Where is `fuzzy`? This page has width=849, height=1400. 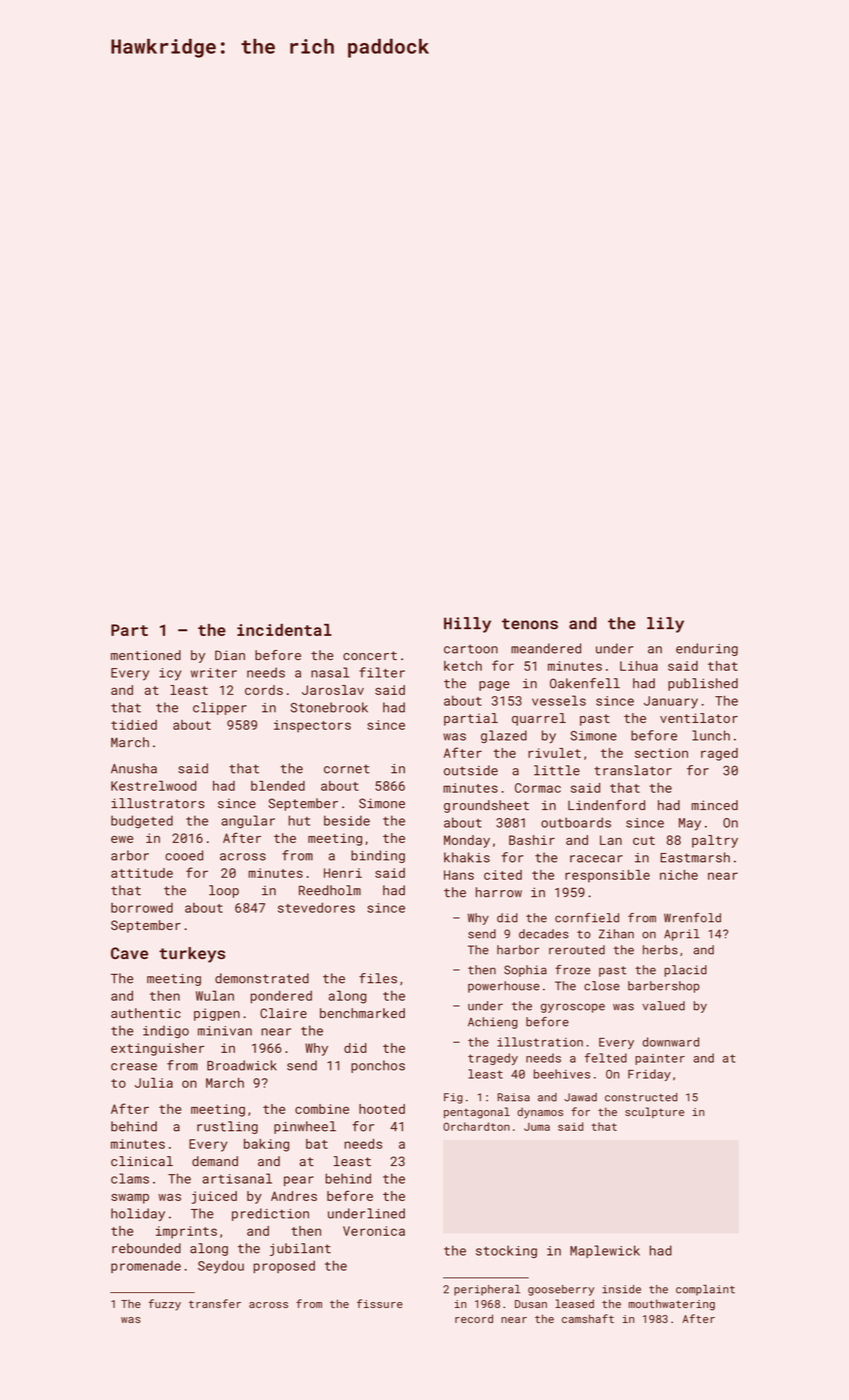 fuzzy is located at coordinates (164, 1305).
